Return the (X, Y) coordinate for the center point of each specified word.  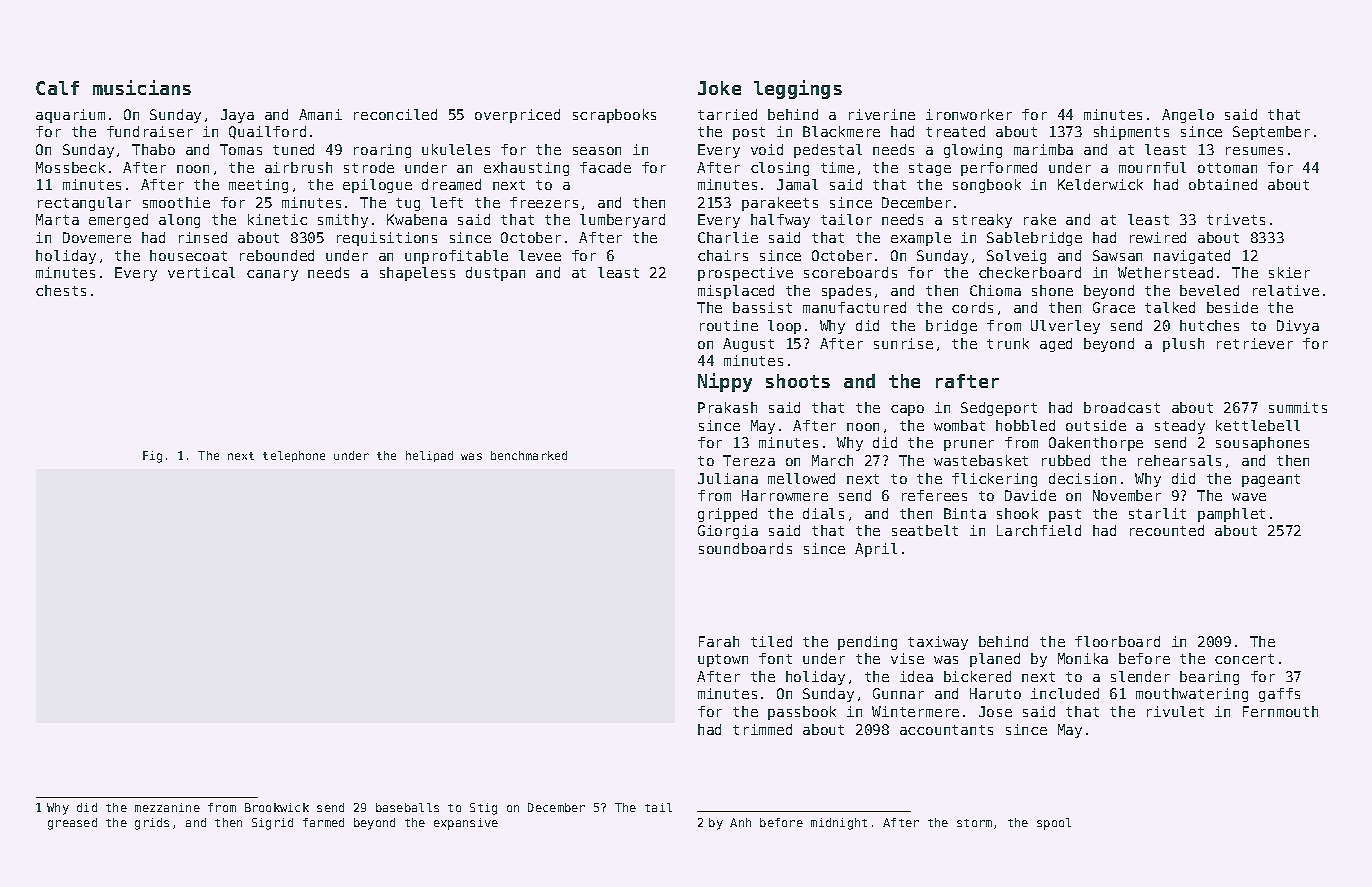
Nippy (725, 382)
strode (369, 167)
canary (272, 275)
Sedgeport (999, 409)
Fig (152, 457)
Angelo (1188, 116)
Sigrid (272, 824)
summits (1298, 407)
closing (780, 169)
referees (934, 495)
